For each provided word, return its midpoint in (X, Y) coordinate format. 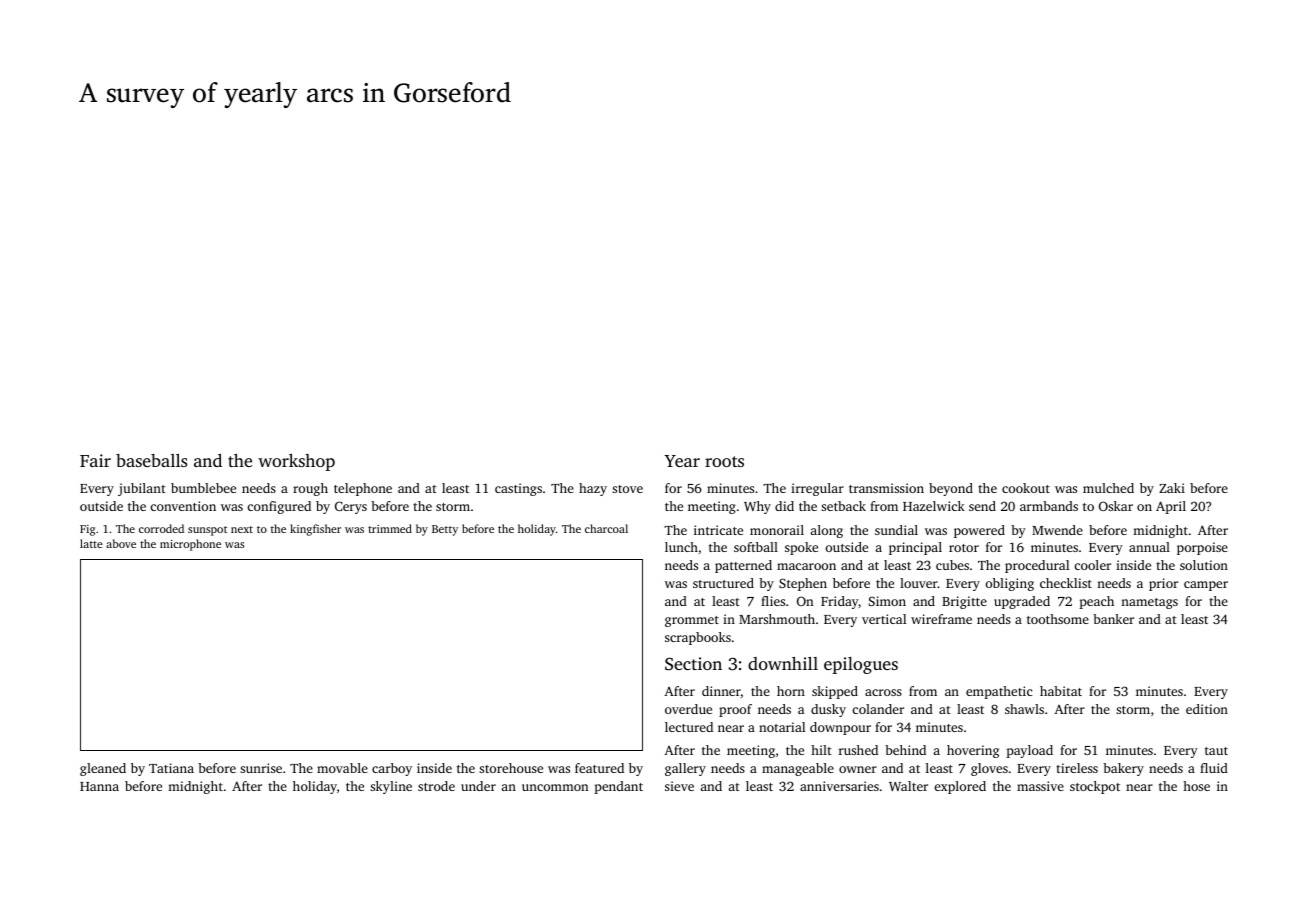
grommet (692, 621)
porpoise (1202, 548)
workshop (296, 462)
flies (773, 601)
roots (724, 461)
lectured (689, 727)
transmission (886, 488)
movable (342, 768)
